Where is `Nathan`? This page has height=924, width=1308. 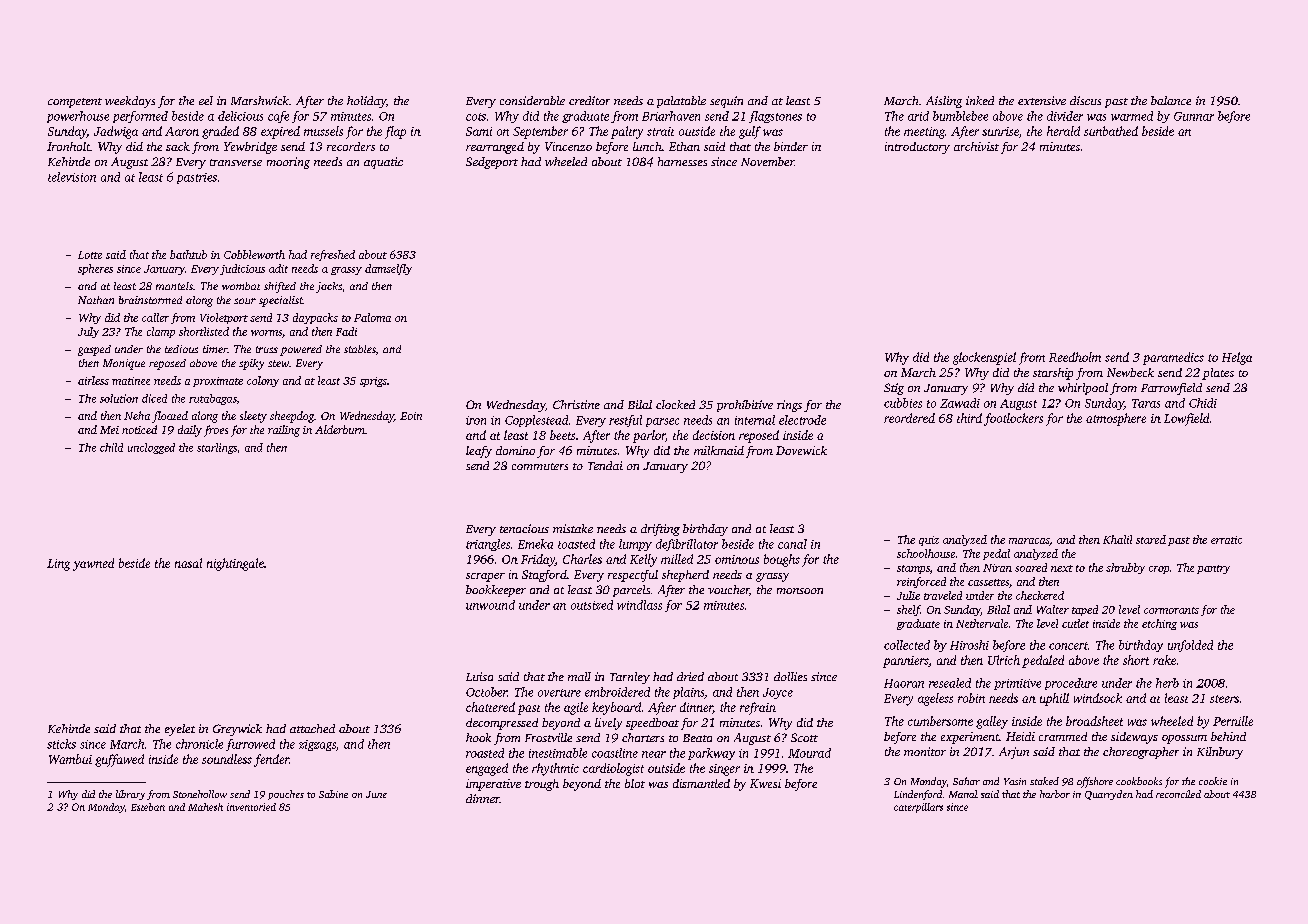
Nathan is located at coordinates (96, 300).
